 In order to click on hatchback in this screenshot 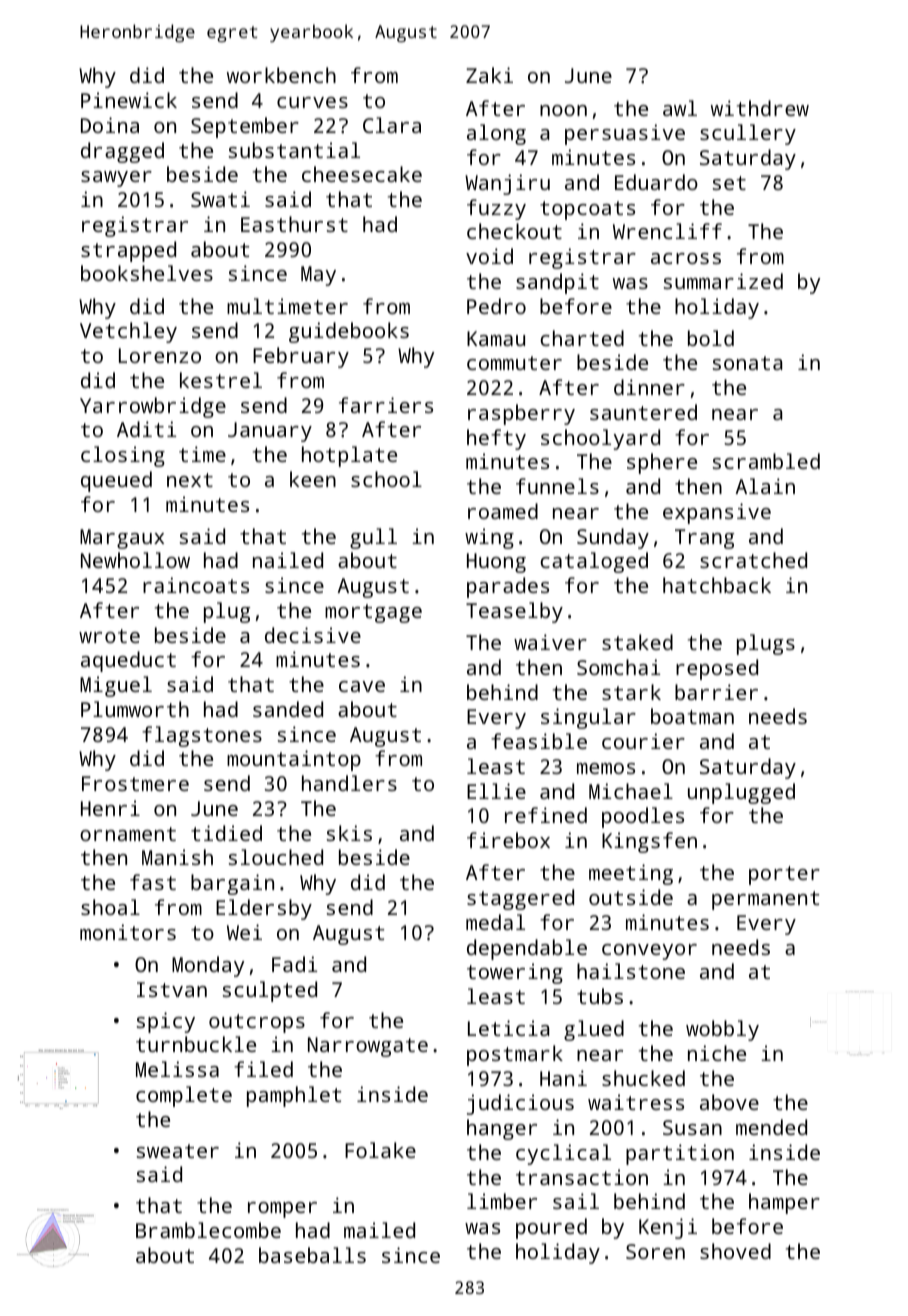, I will do `click(717, 585)`.
